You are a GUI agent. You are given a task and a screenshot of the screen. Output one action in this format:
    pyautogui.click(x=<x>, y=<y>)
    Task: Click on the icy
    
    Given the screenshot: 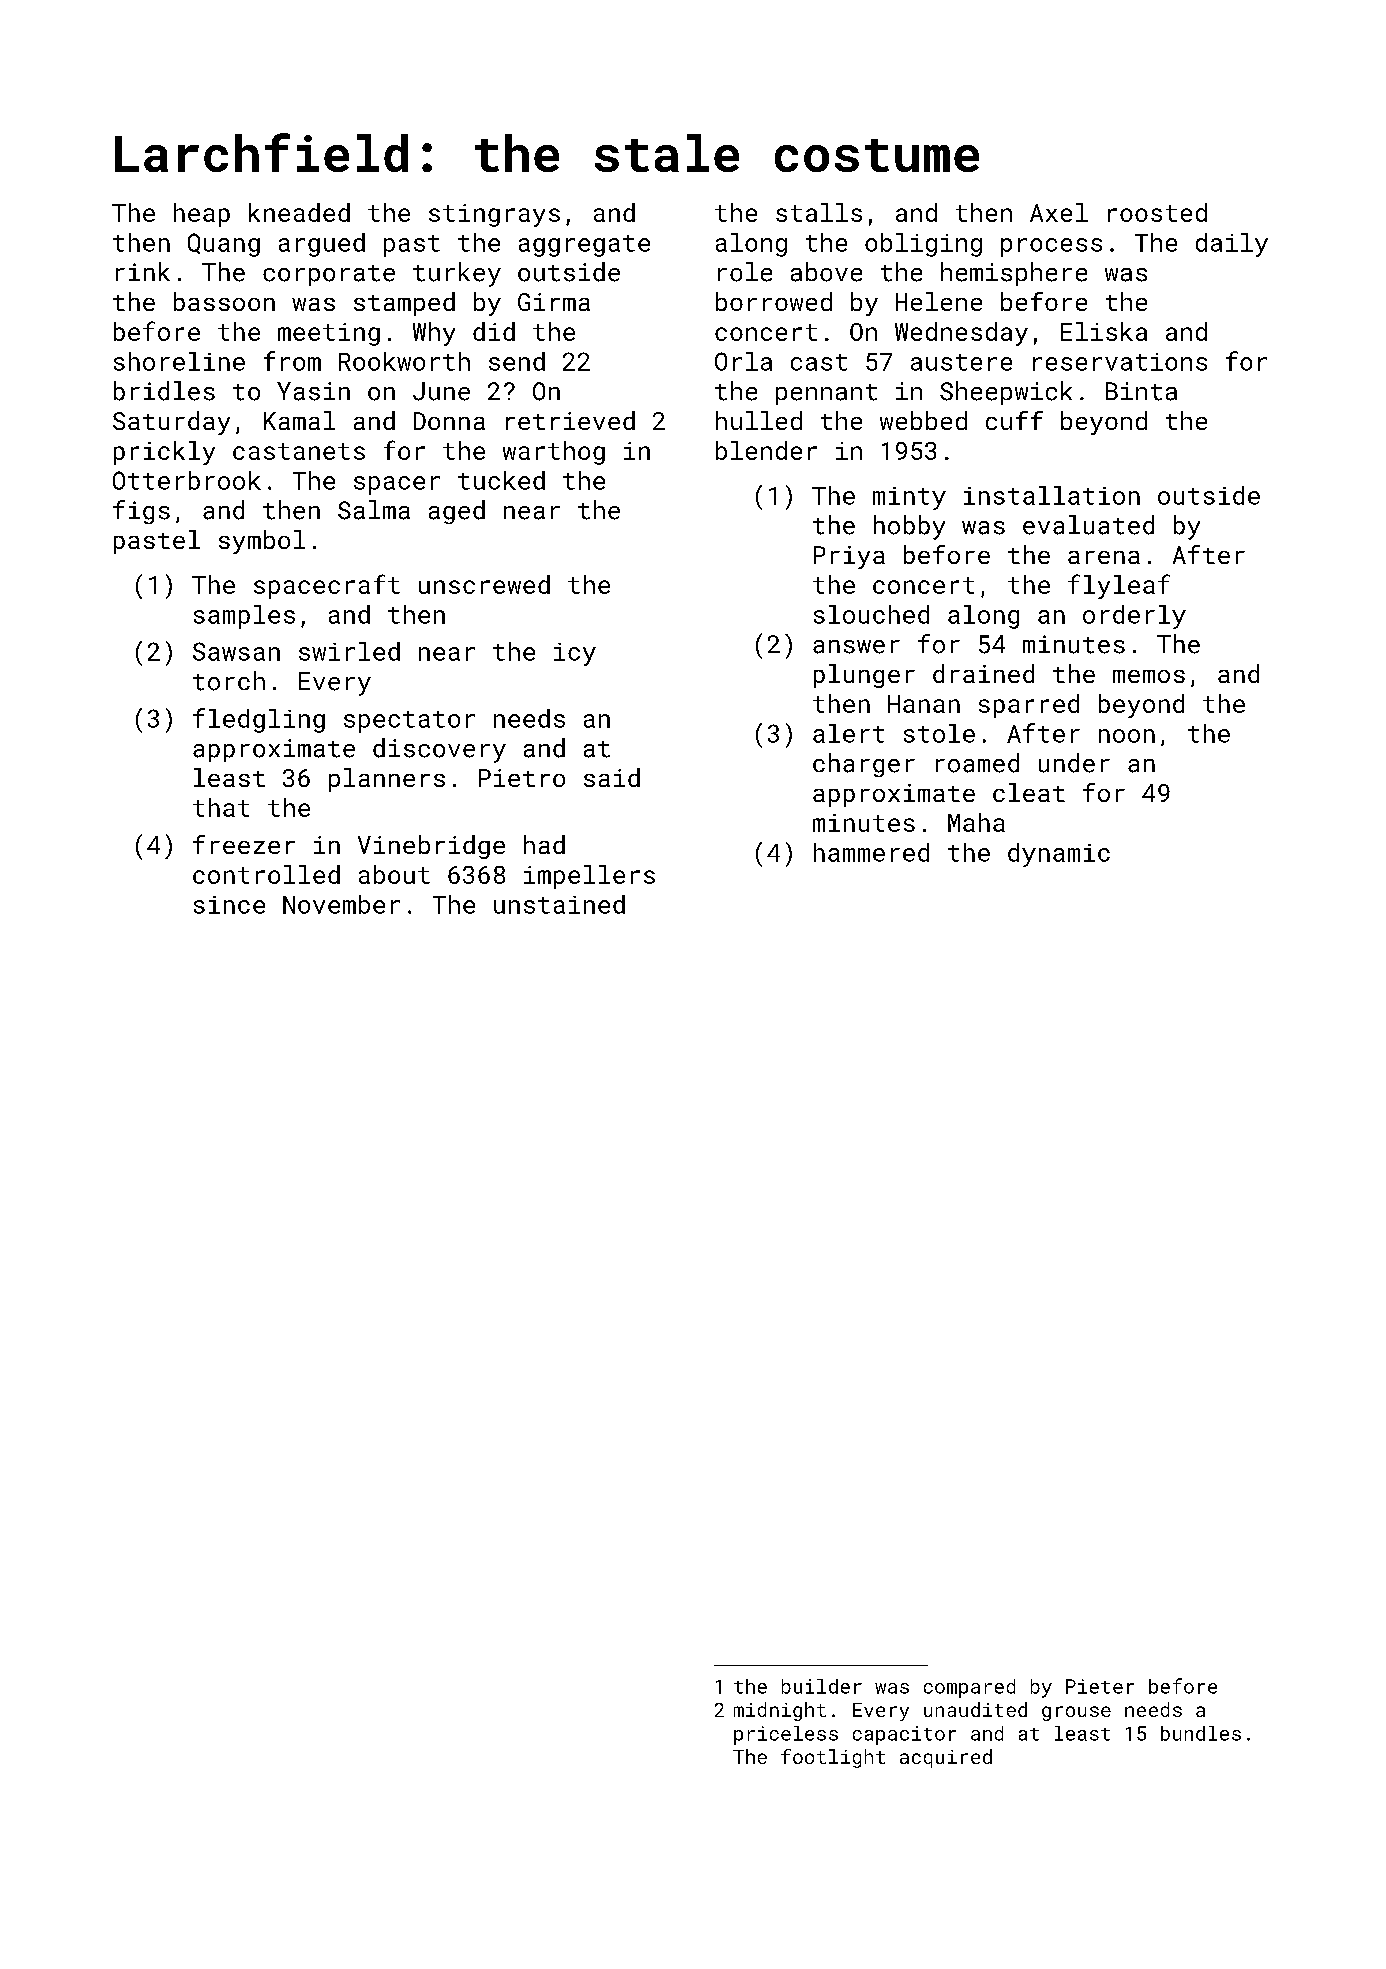 What is the action you would take?
    pyautogui.click(x=575, y=654)
